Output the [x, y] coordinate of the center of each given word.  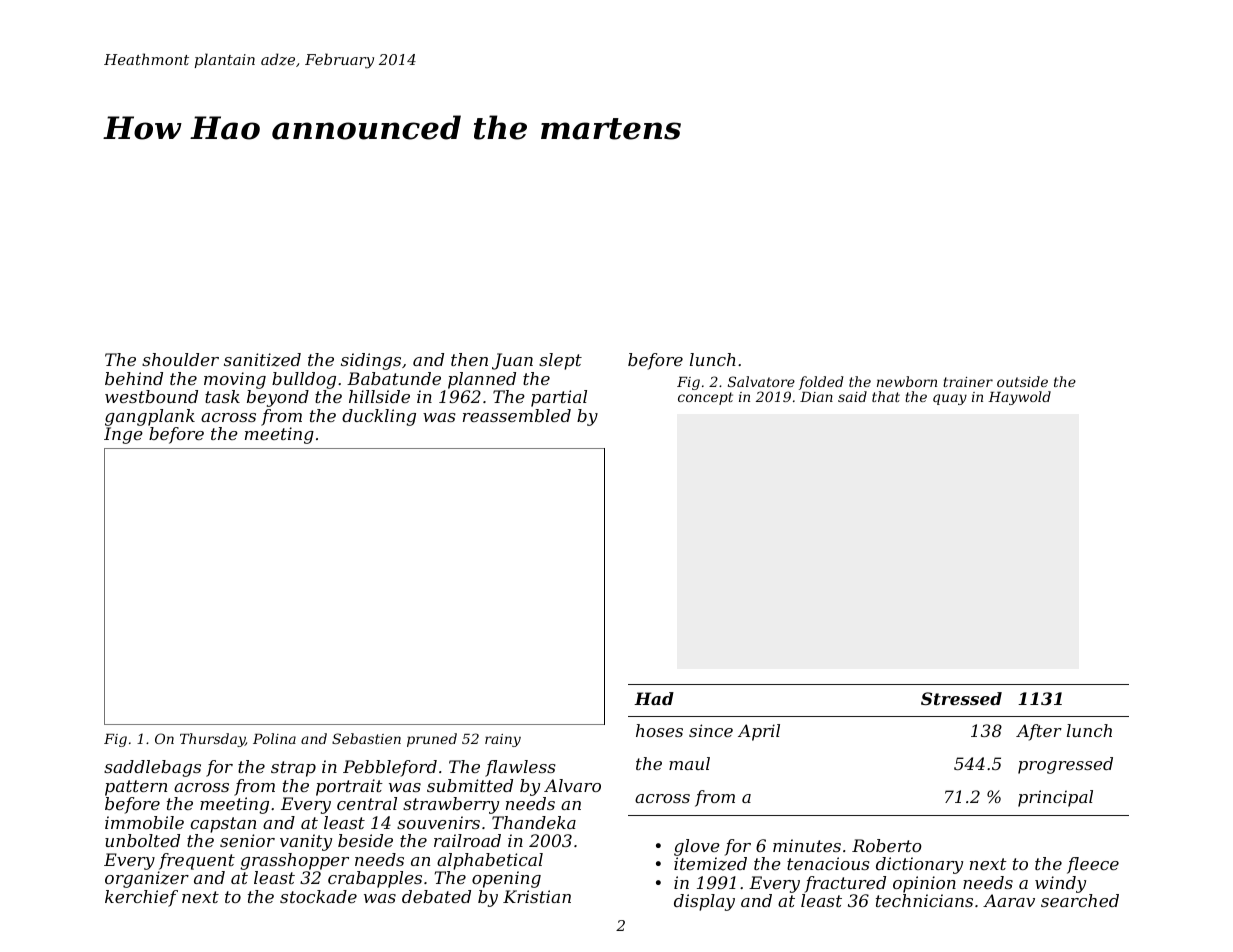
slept [560, 361]
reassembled [517, 415]
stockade [318, 896]
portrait [349, 787]
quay [950, 399]
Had [654, 698]
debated [436, 896]
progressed [1065, 765]
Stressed [961, 698]
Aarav [1009, 900]
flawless [520, 768]
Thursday [212, 740]
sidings [371, 361]
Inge [123, 435]
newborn [907, 381]
